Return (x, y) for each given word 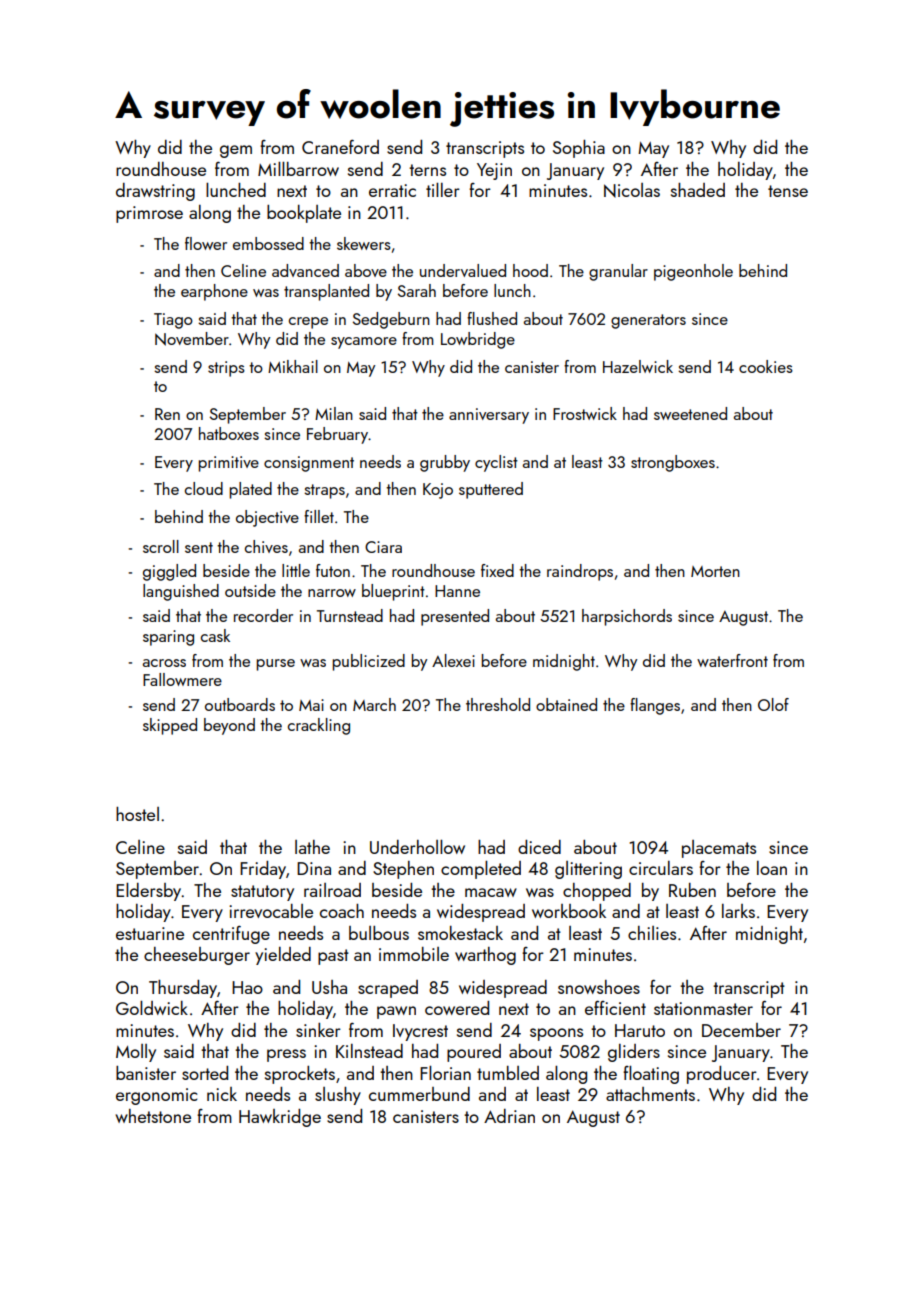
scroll (161, 546)
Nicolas (632, 190)
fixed (497, 570)
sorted (205, 1073)
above (366, 270)
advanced (305, 270)
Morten (715, 571)
